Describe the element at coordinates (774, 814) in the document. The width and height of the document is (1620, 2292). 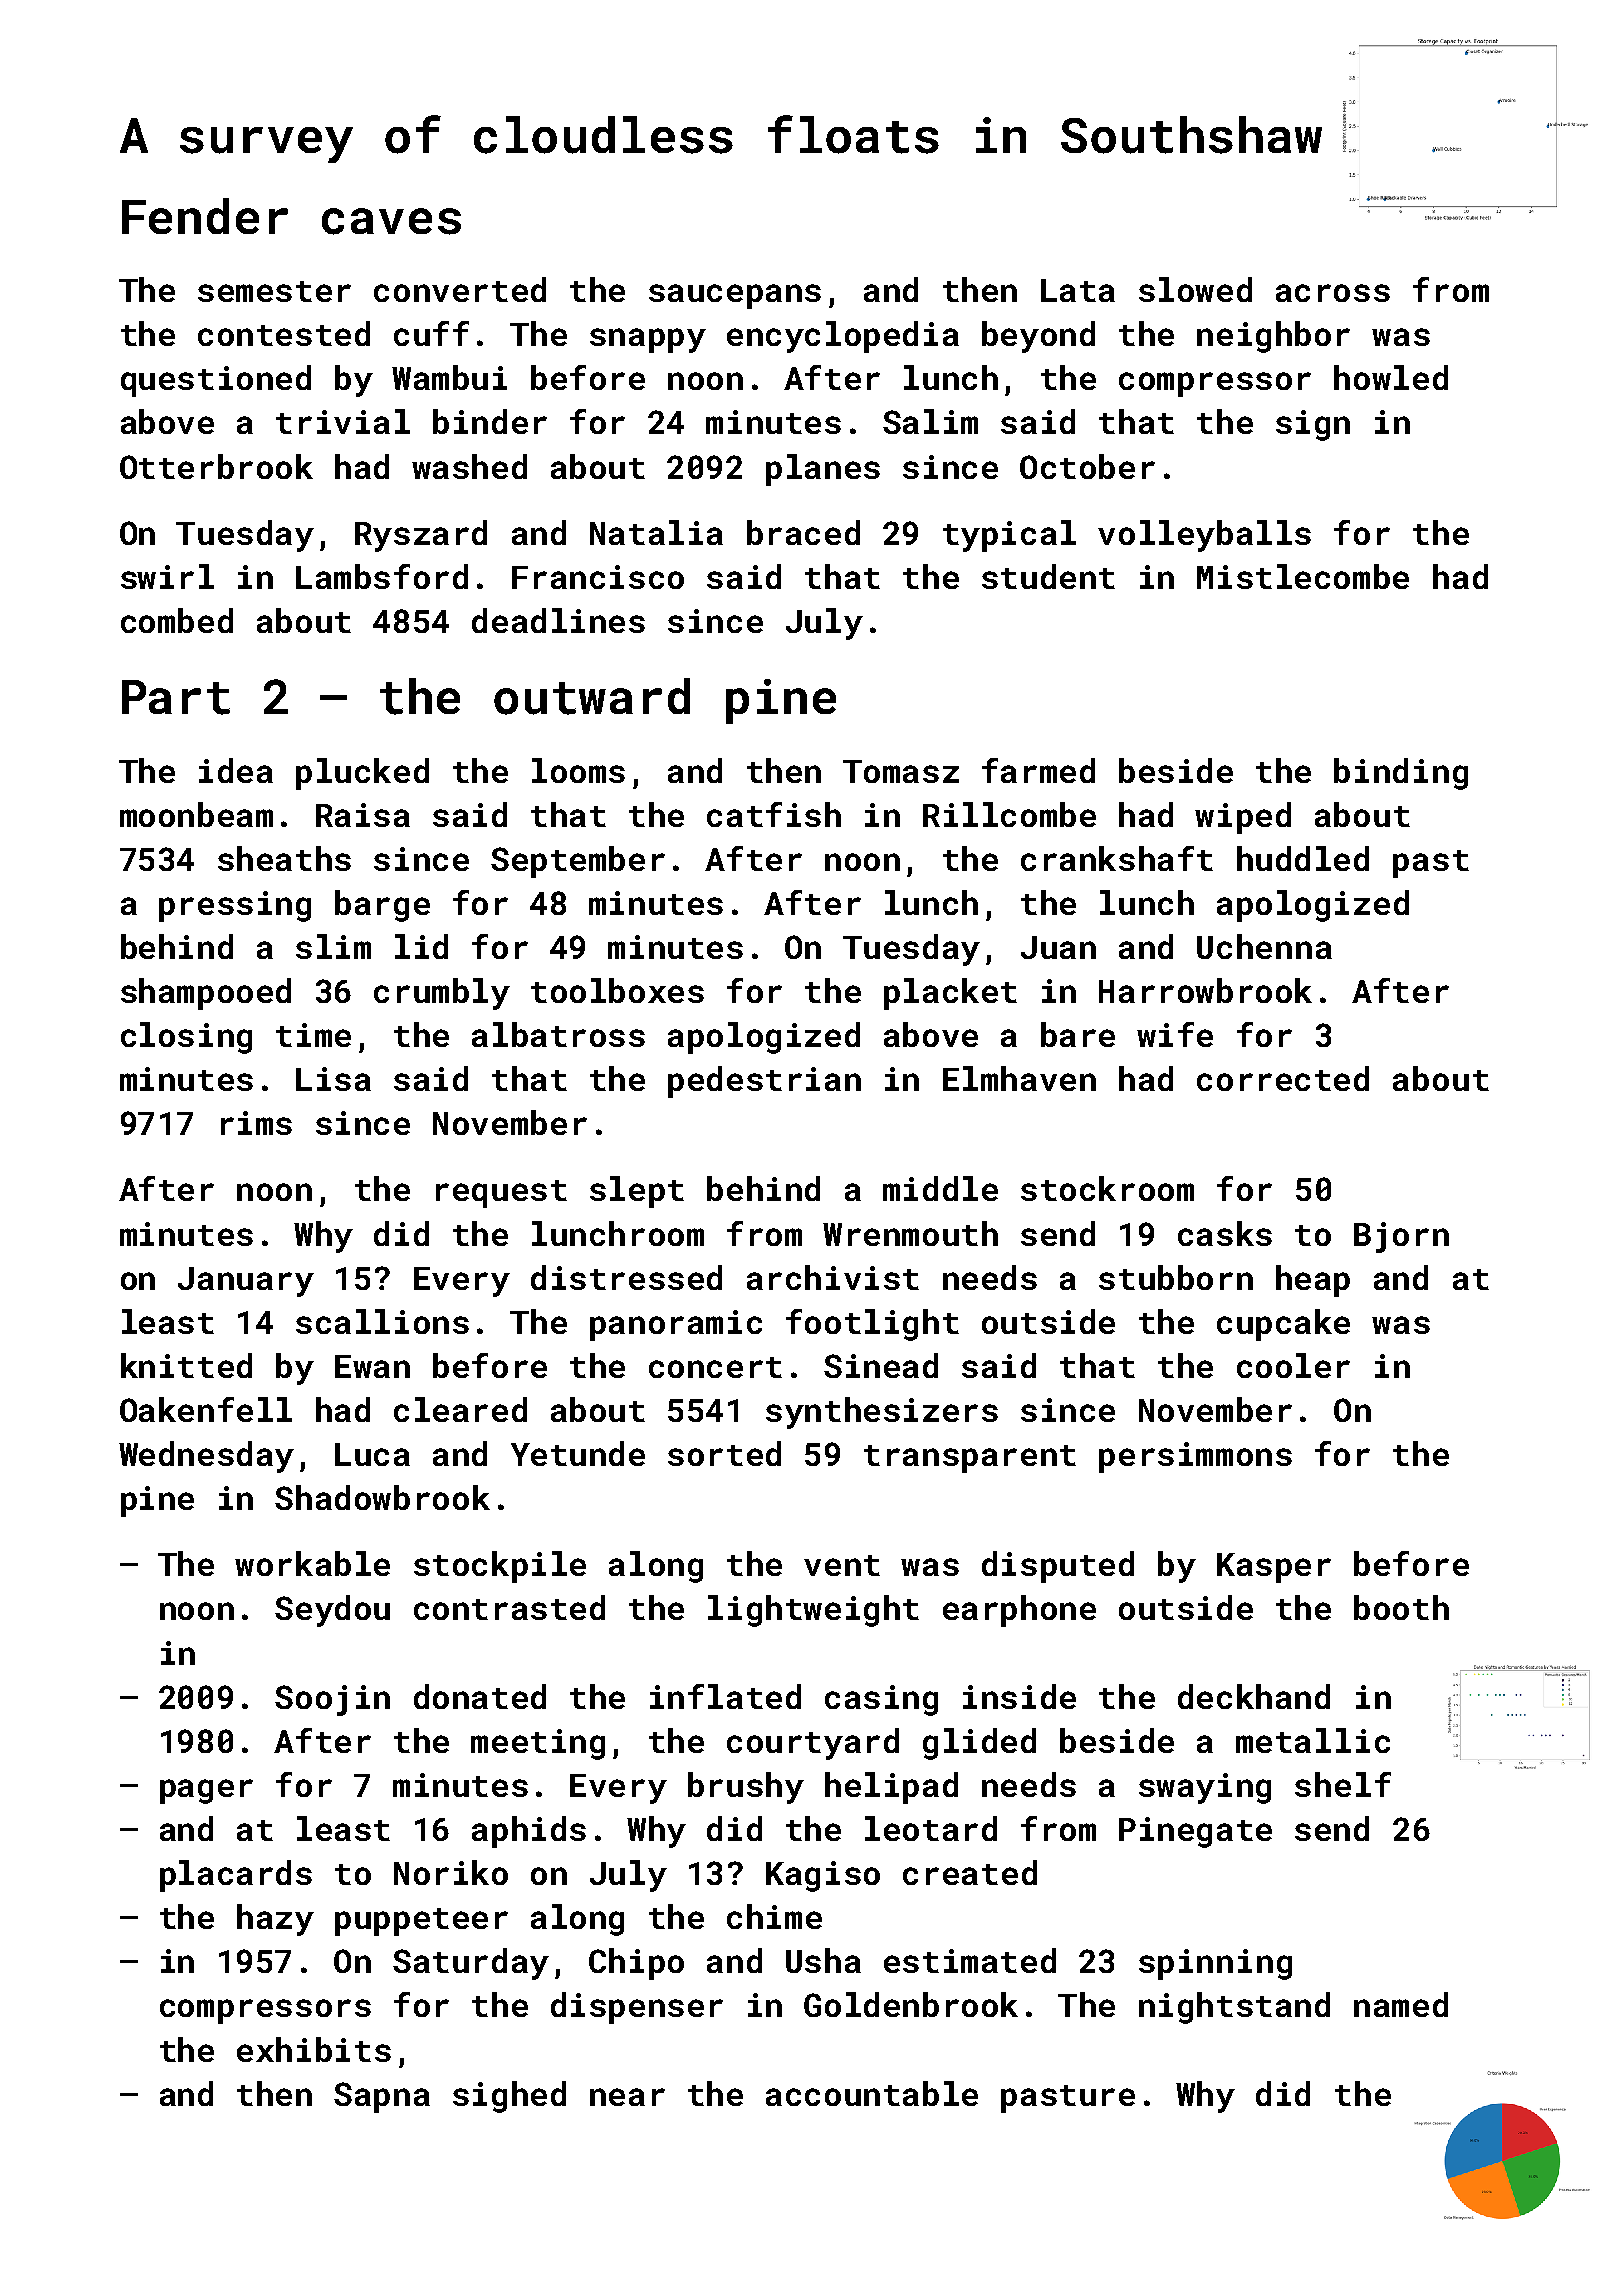
I see `catfish` at that location.
